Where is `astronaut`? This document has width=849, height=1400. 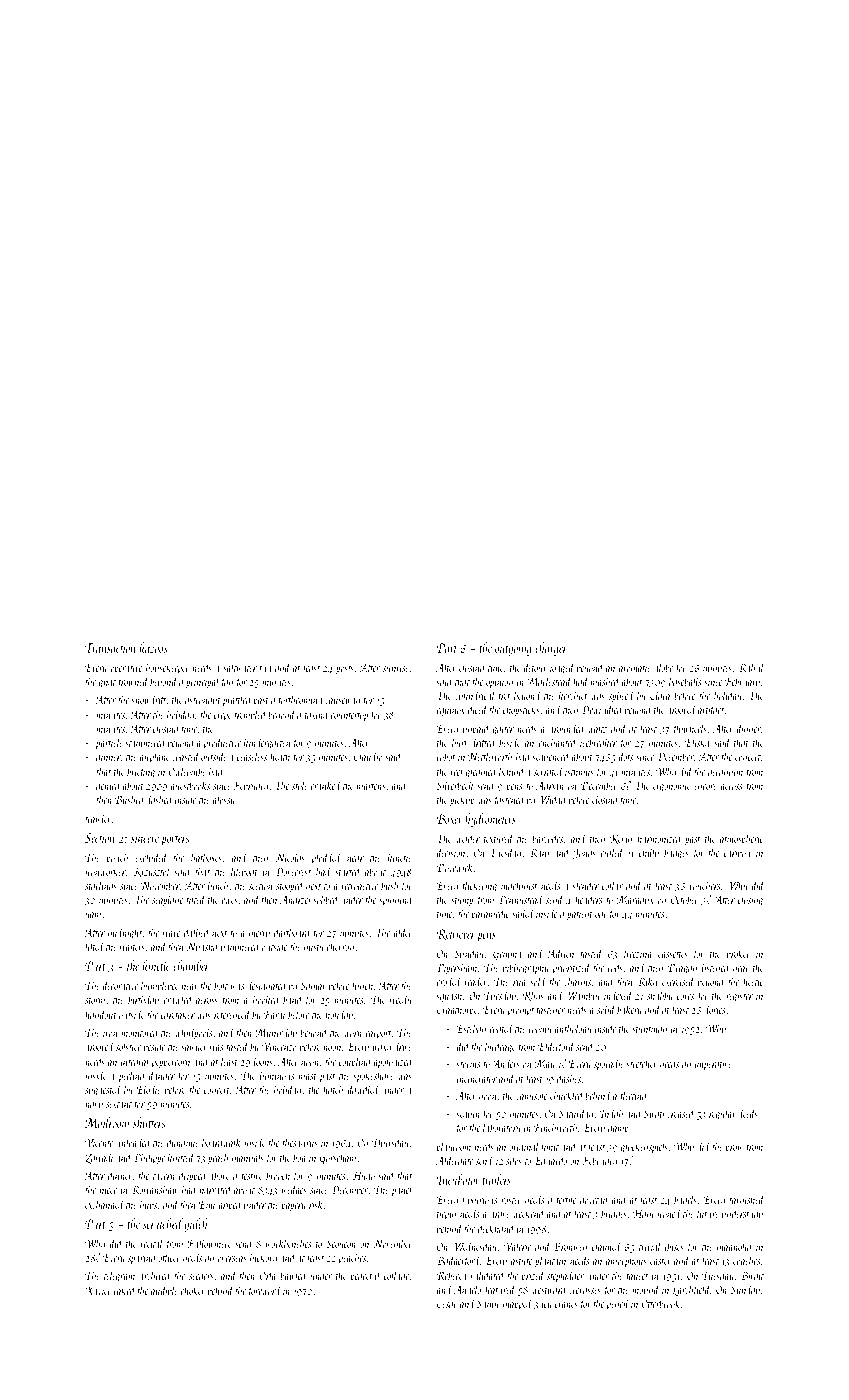 astronaut is located at coordinates (203, 701).
